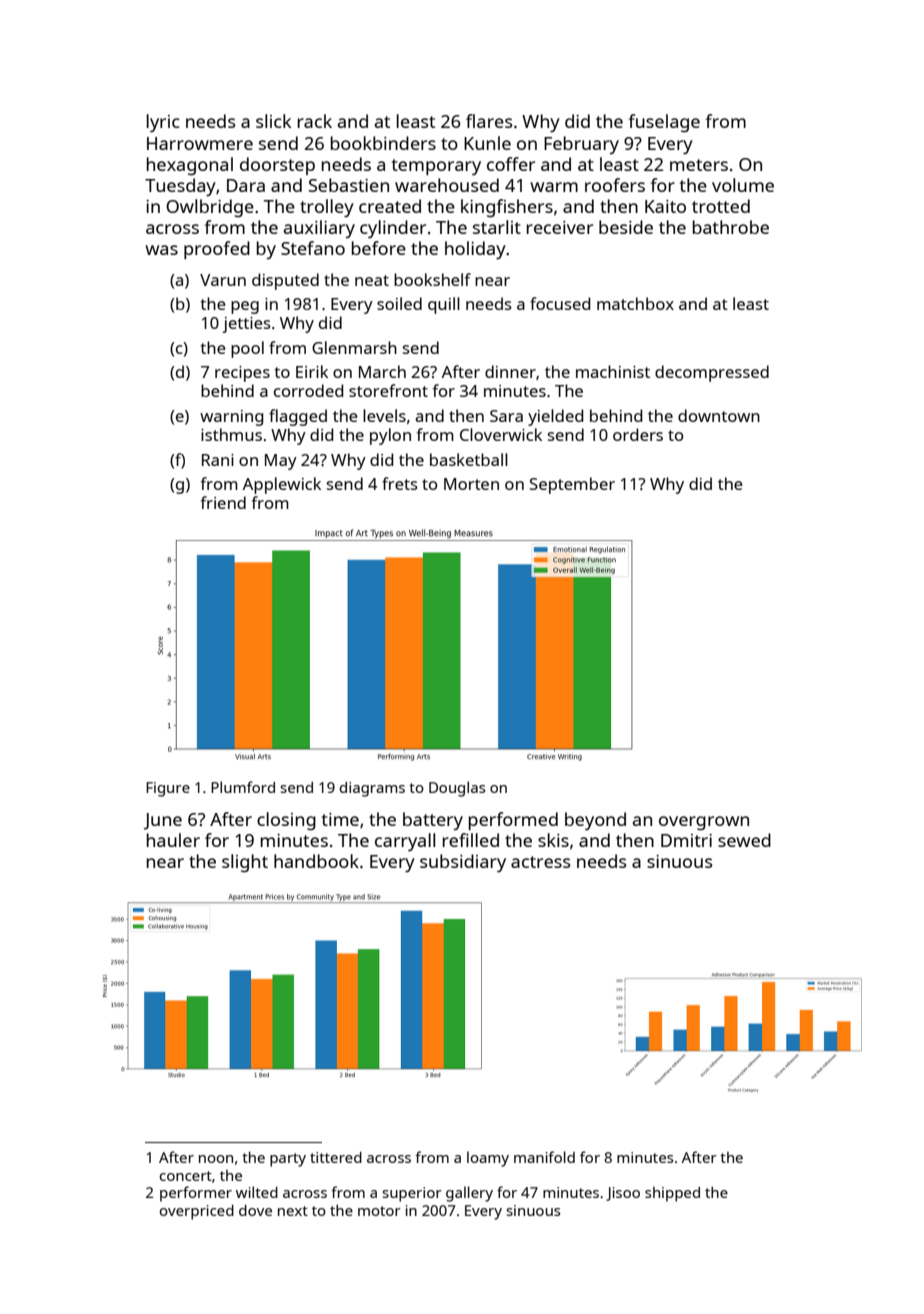  I want to click on proofed, so click(217, 250).
